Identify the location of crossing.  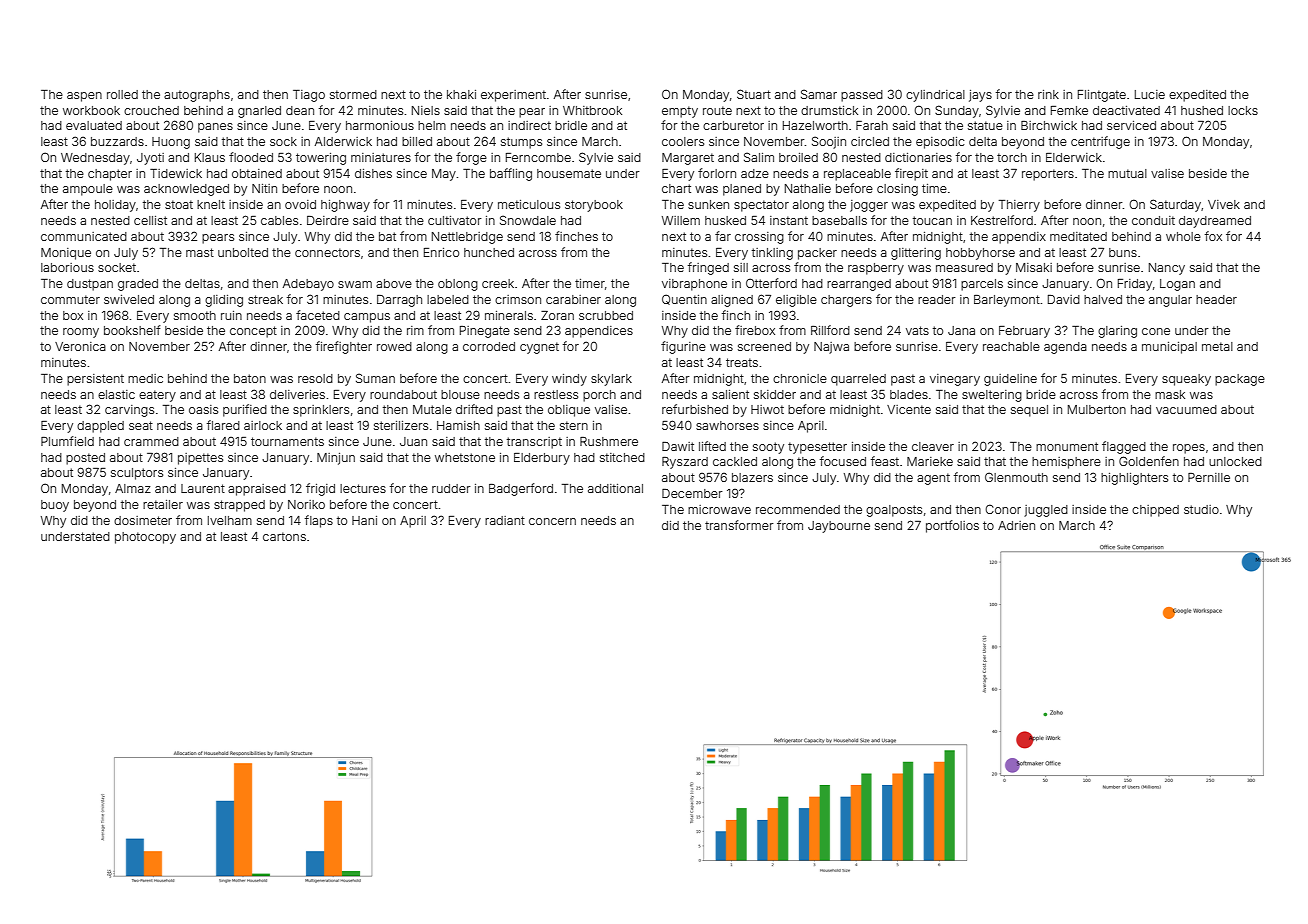
(759, 238).
